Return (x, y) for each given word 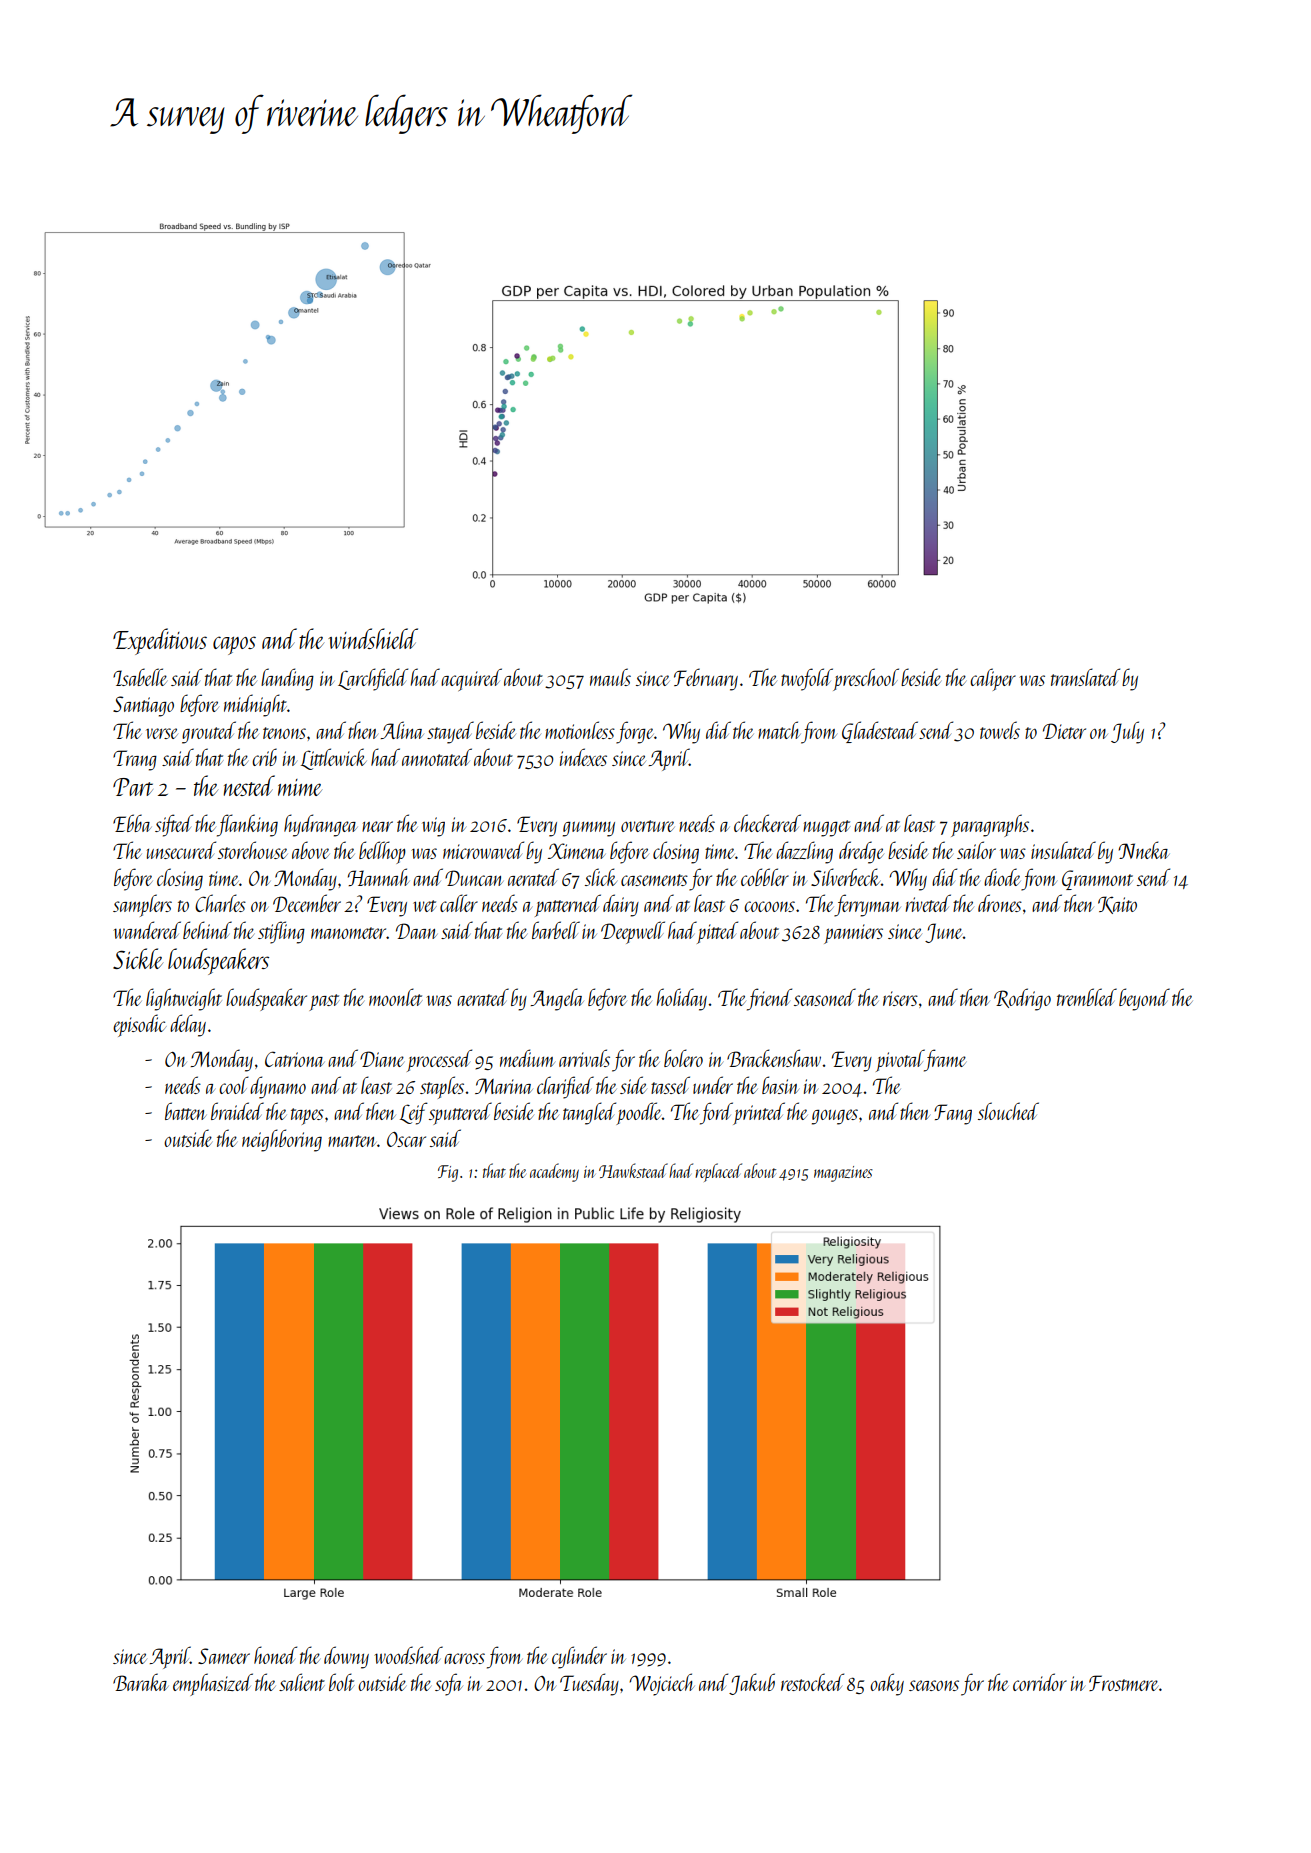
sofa (449, 1684)
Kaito (1117, 905)
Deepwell (633, 932)
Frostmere (1123, 1683)
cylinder (579, 1657)
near (377, 826)
